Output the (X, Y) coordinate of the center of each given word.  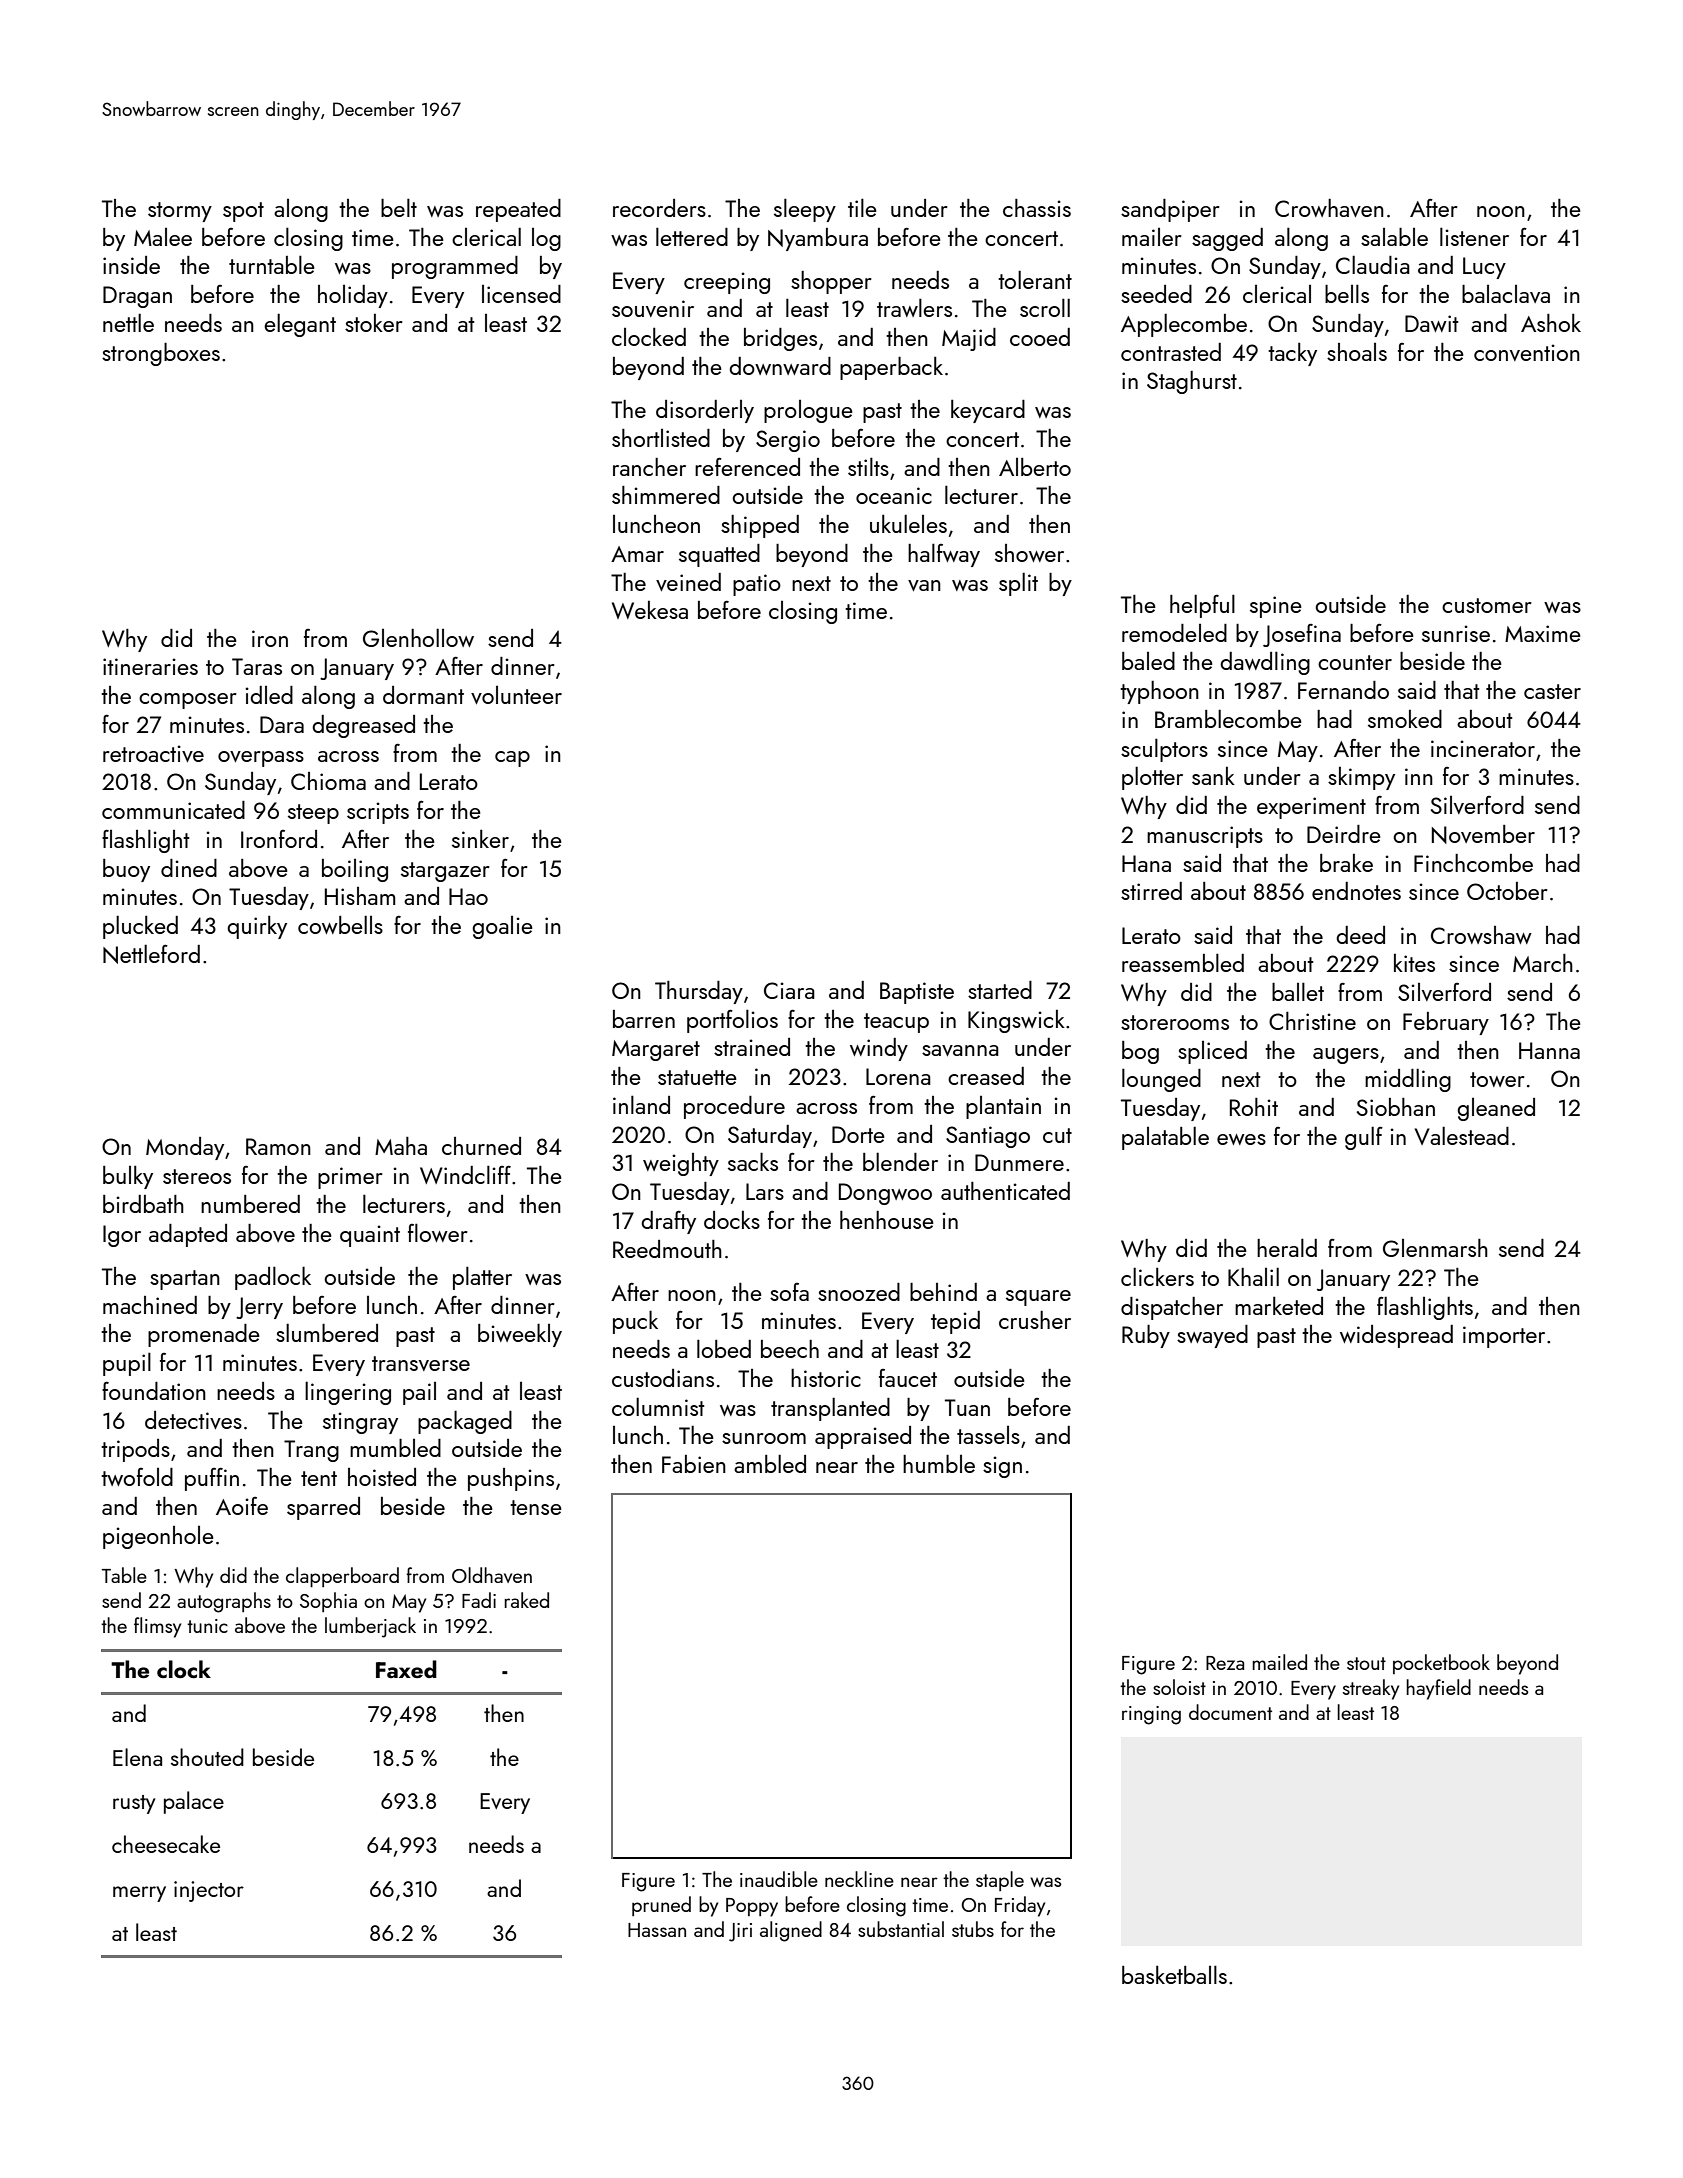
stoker (374, 323)
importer (1504, 1337)
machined (150, 1305)
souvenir (653, 308)
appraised (863, 1437)
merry (139, 1894)
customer (1487, 605)
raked (526, 1600)
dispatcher (1172, 1308)
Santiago (988, 1137)
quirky (257, 927)
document (1230, 1712)
